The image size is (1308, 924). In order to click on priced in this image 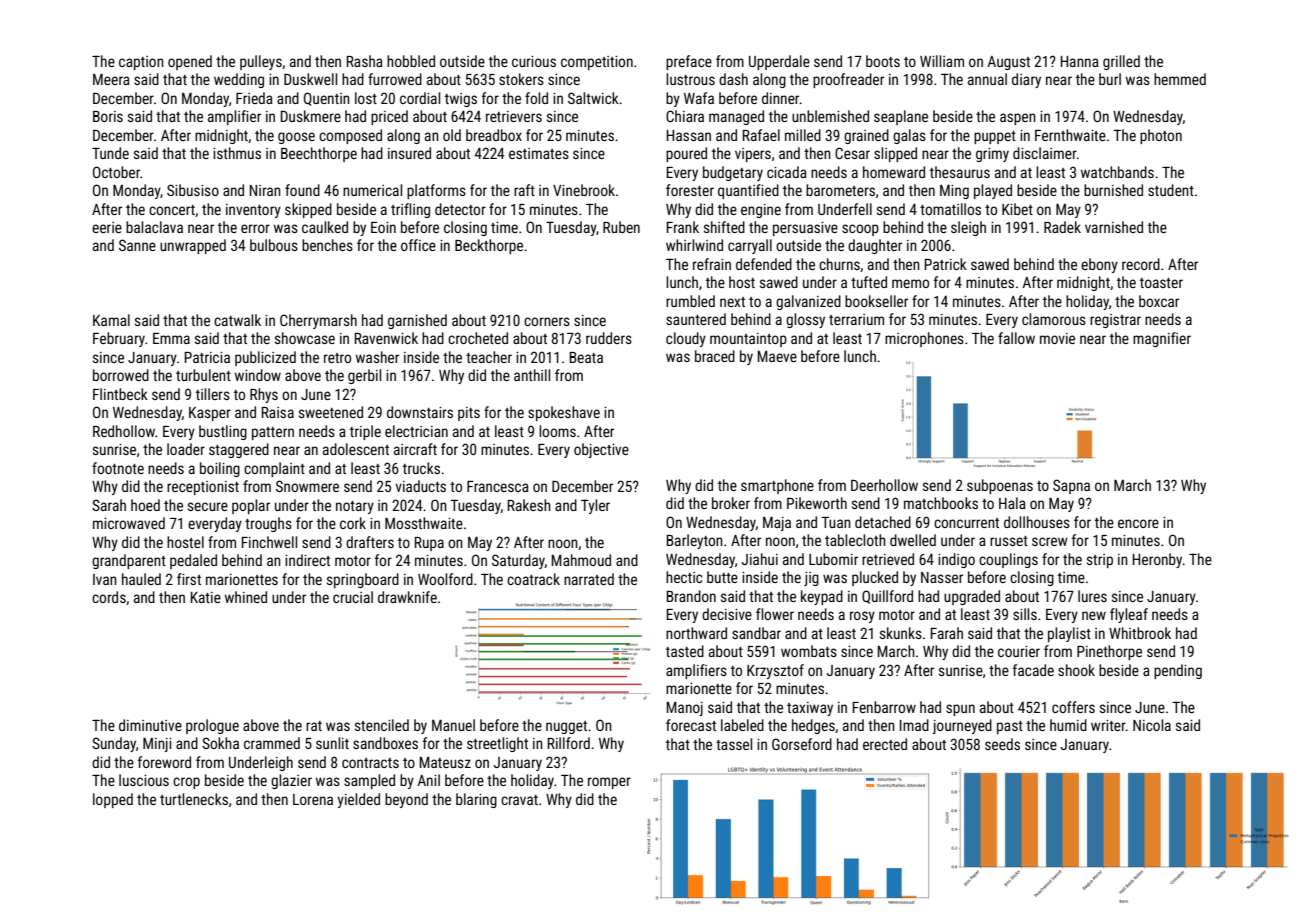, I will do `click(389, 117)`.
